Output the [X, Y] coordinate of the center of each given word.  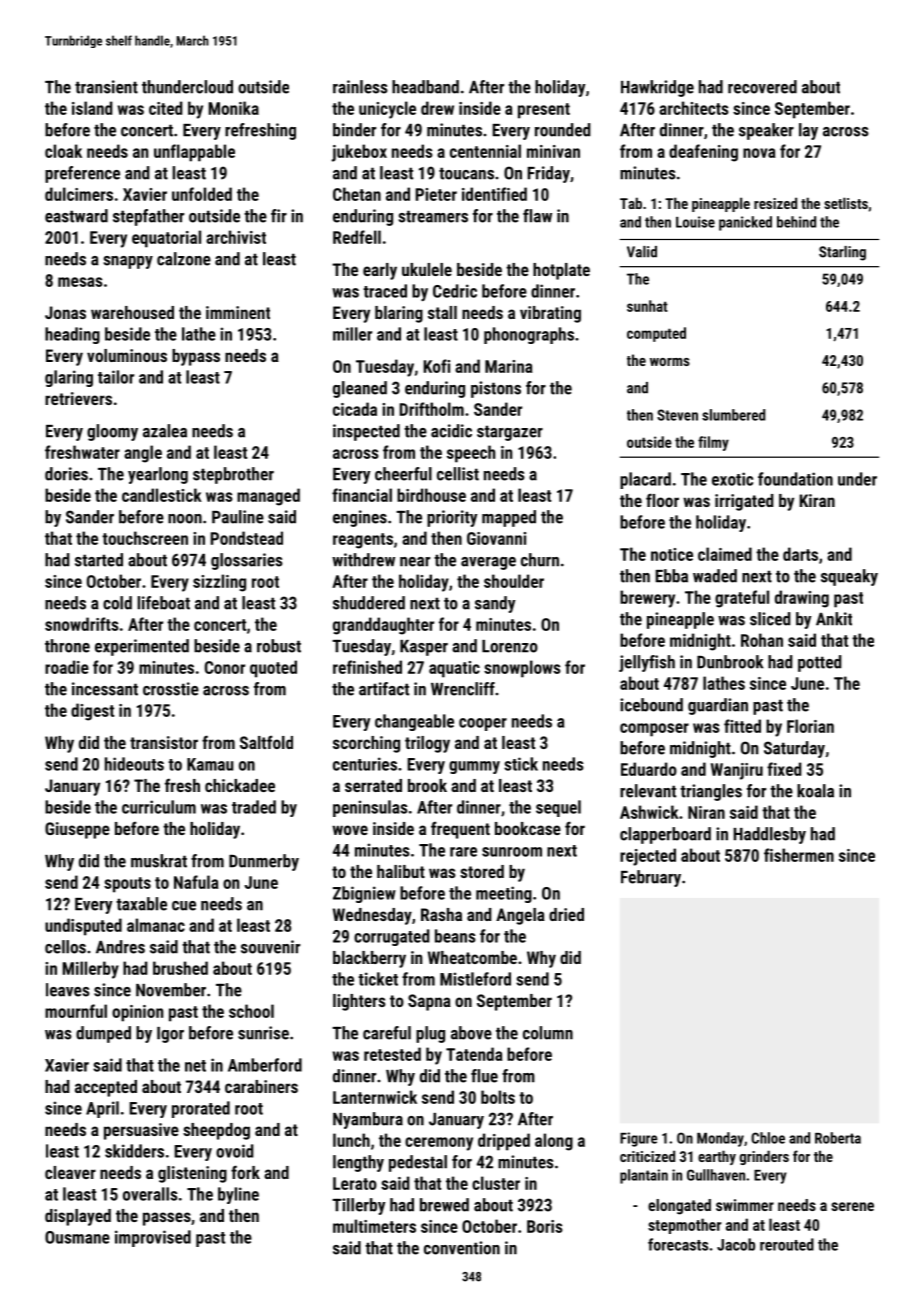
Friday [548, 174]
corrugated [392, 937]
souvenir [270, 947]
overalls [150, 1194]
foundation [795, 479]
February [651, 878]
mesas [80, 282]
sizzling [219, 583]
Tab [631, 203]
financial [362, 495]
